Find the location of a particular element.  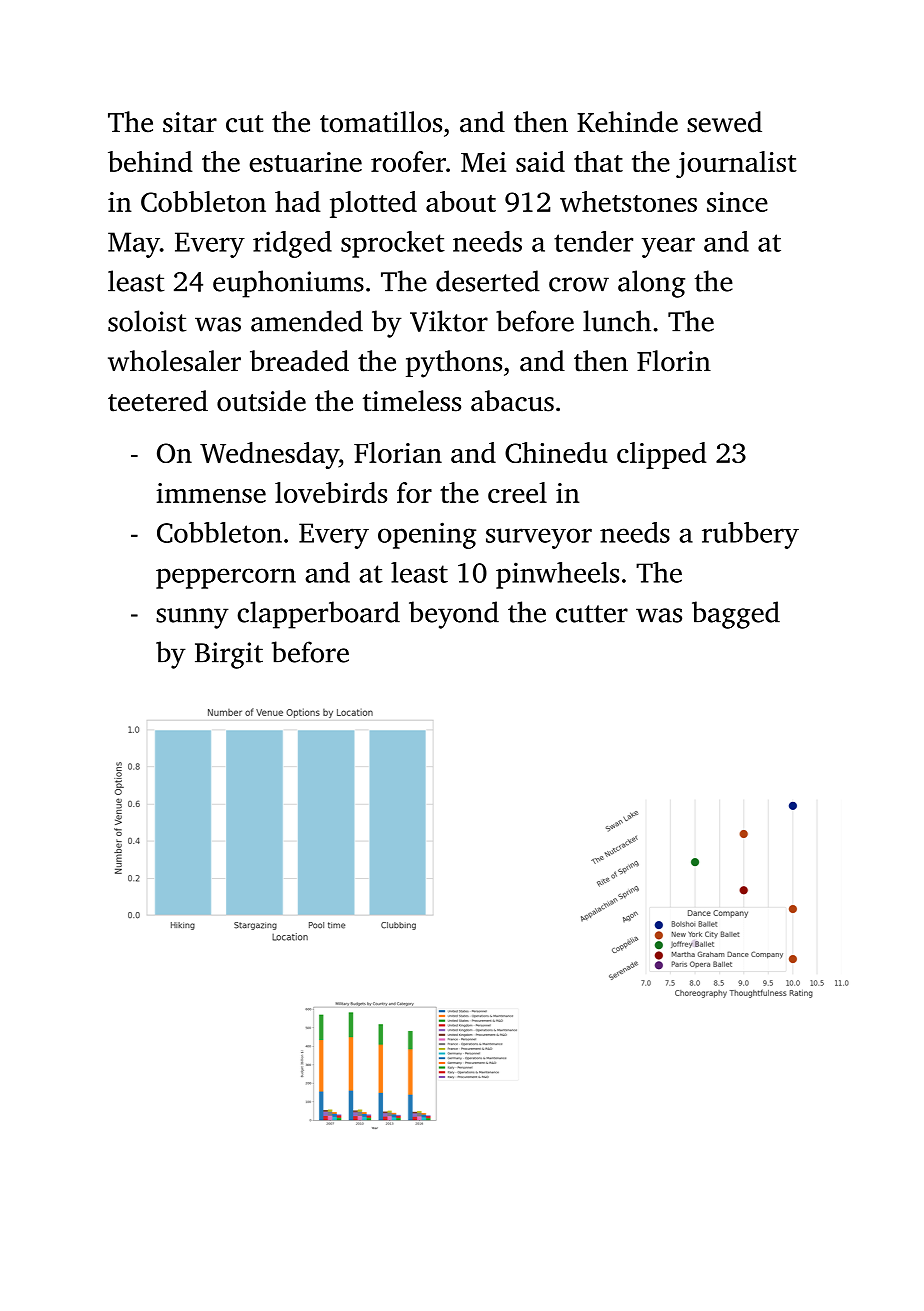

behind is located at coordinates (150, 161).
